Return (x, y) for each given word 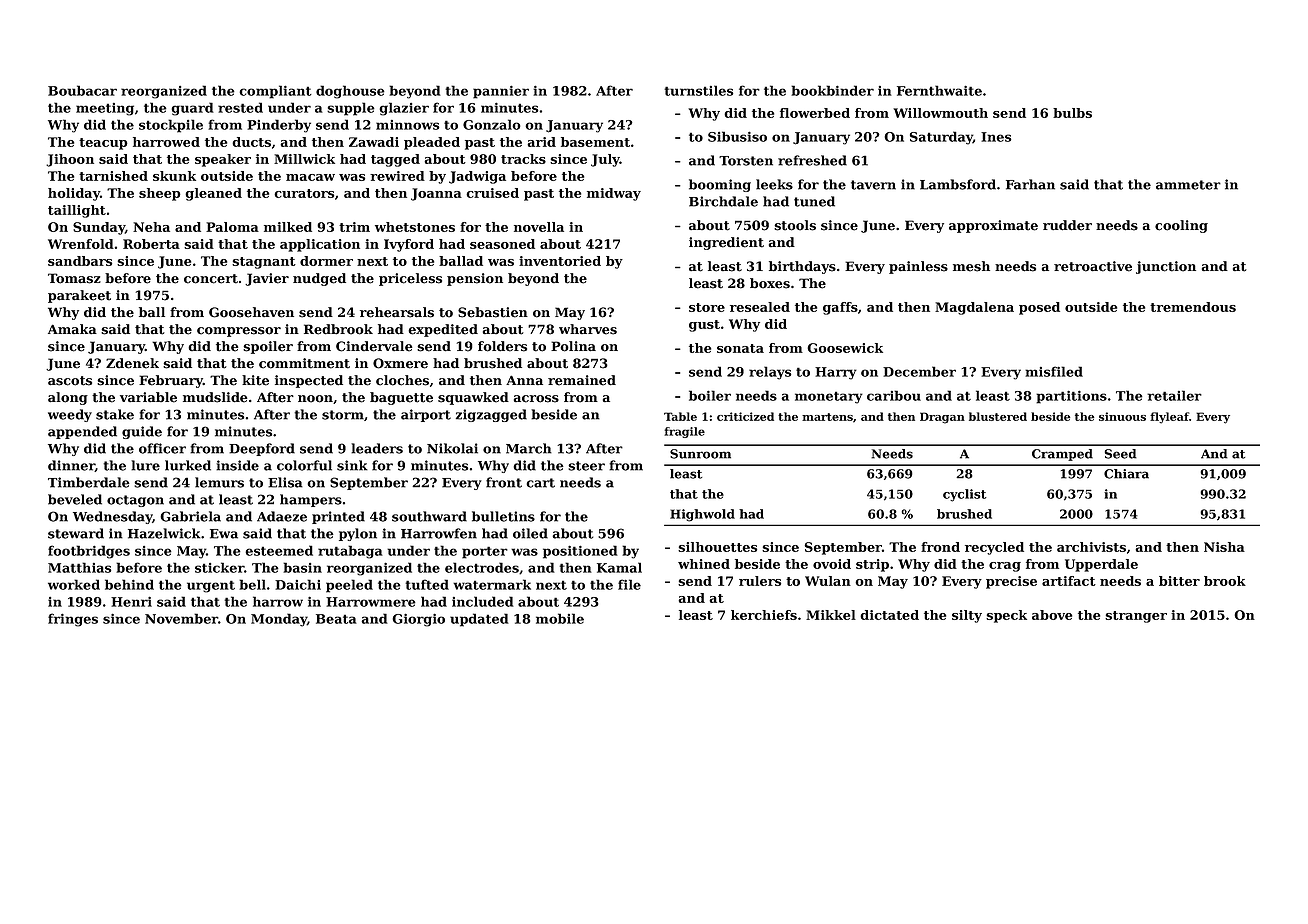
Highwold (702, 515)
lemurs (219, 482)
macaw (310, 177)
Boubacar (82, 90)
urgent (211, 586)
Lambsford (958, 184)
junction (1166, 267)
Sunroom (700, 454)
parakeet (79, 296)
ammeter (1188, 185)
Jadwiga (477, 177)
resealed (760, 307)
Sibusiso (737, 136)
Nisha (1224, 547)
